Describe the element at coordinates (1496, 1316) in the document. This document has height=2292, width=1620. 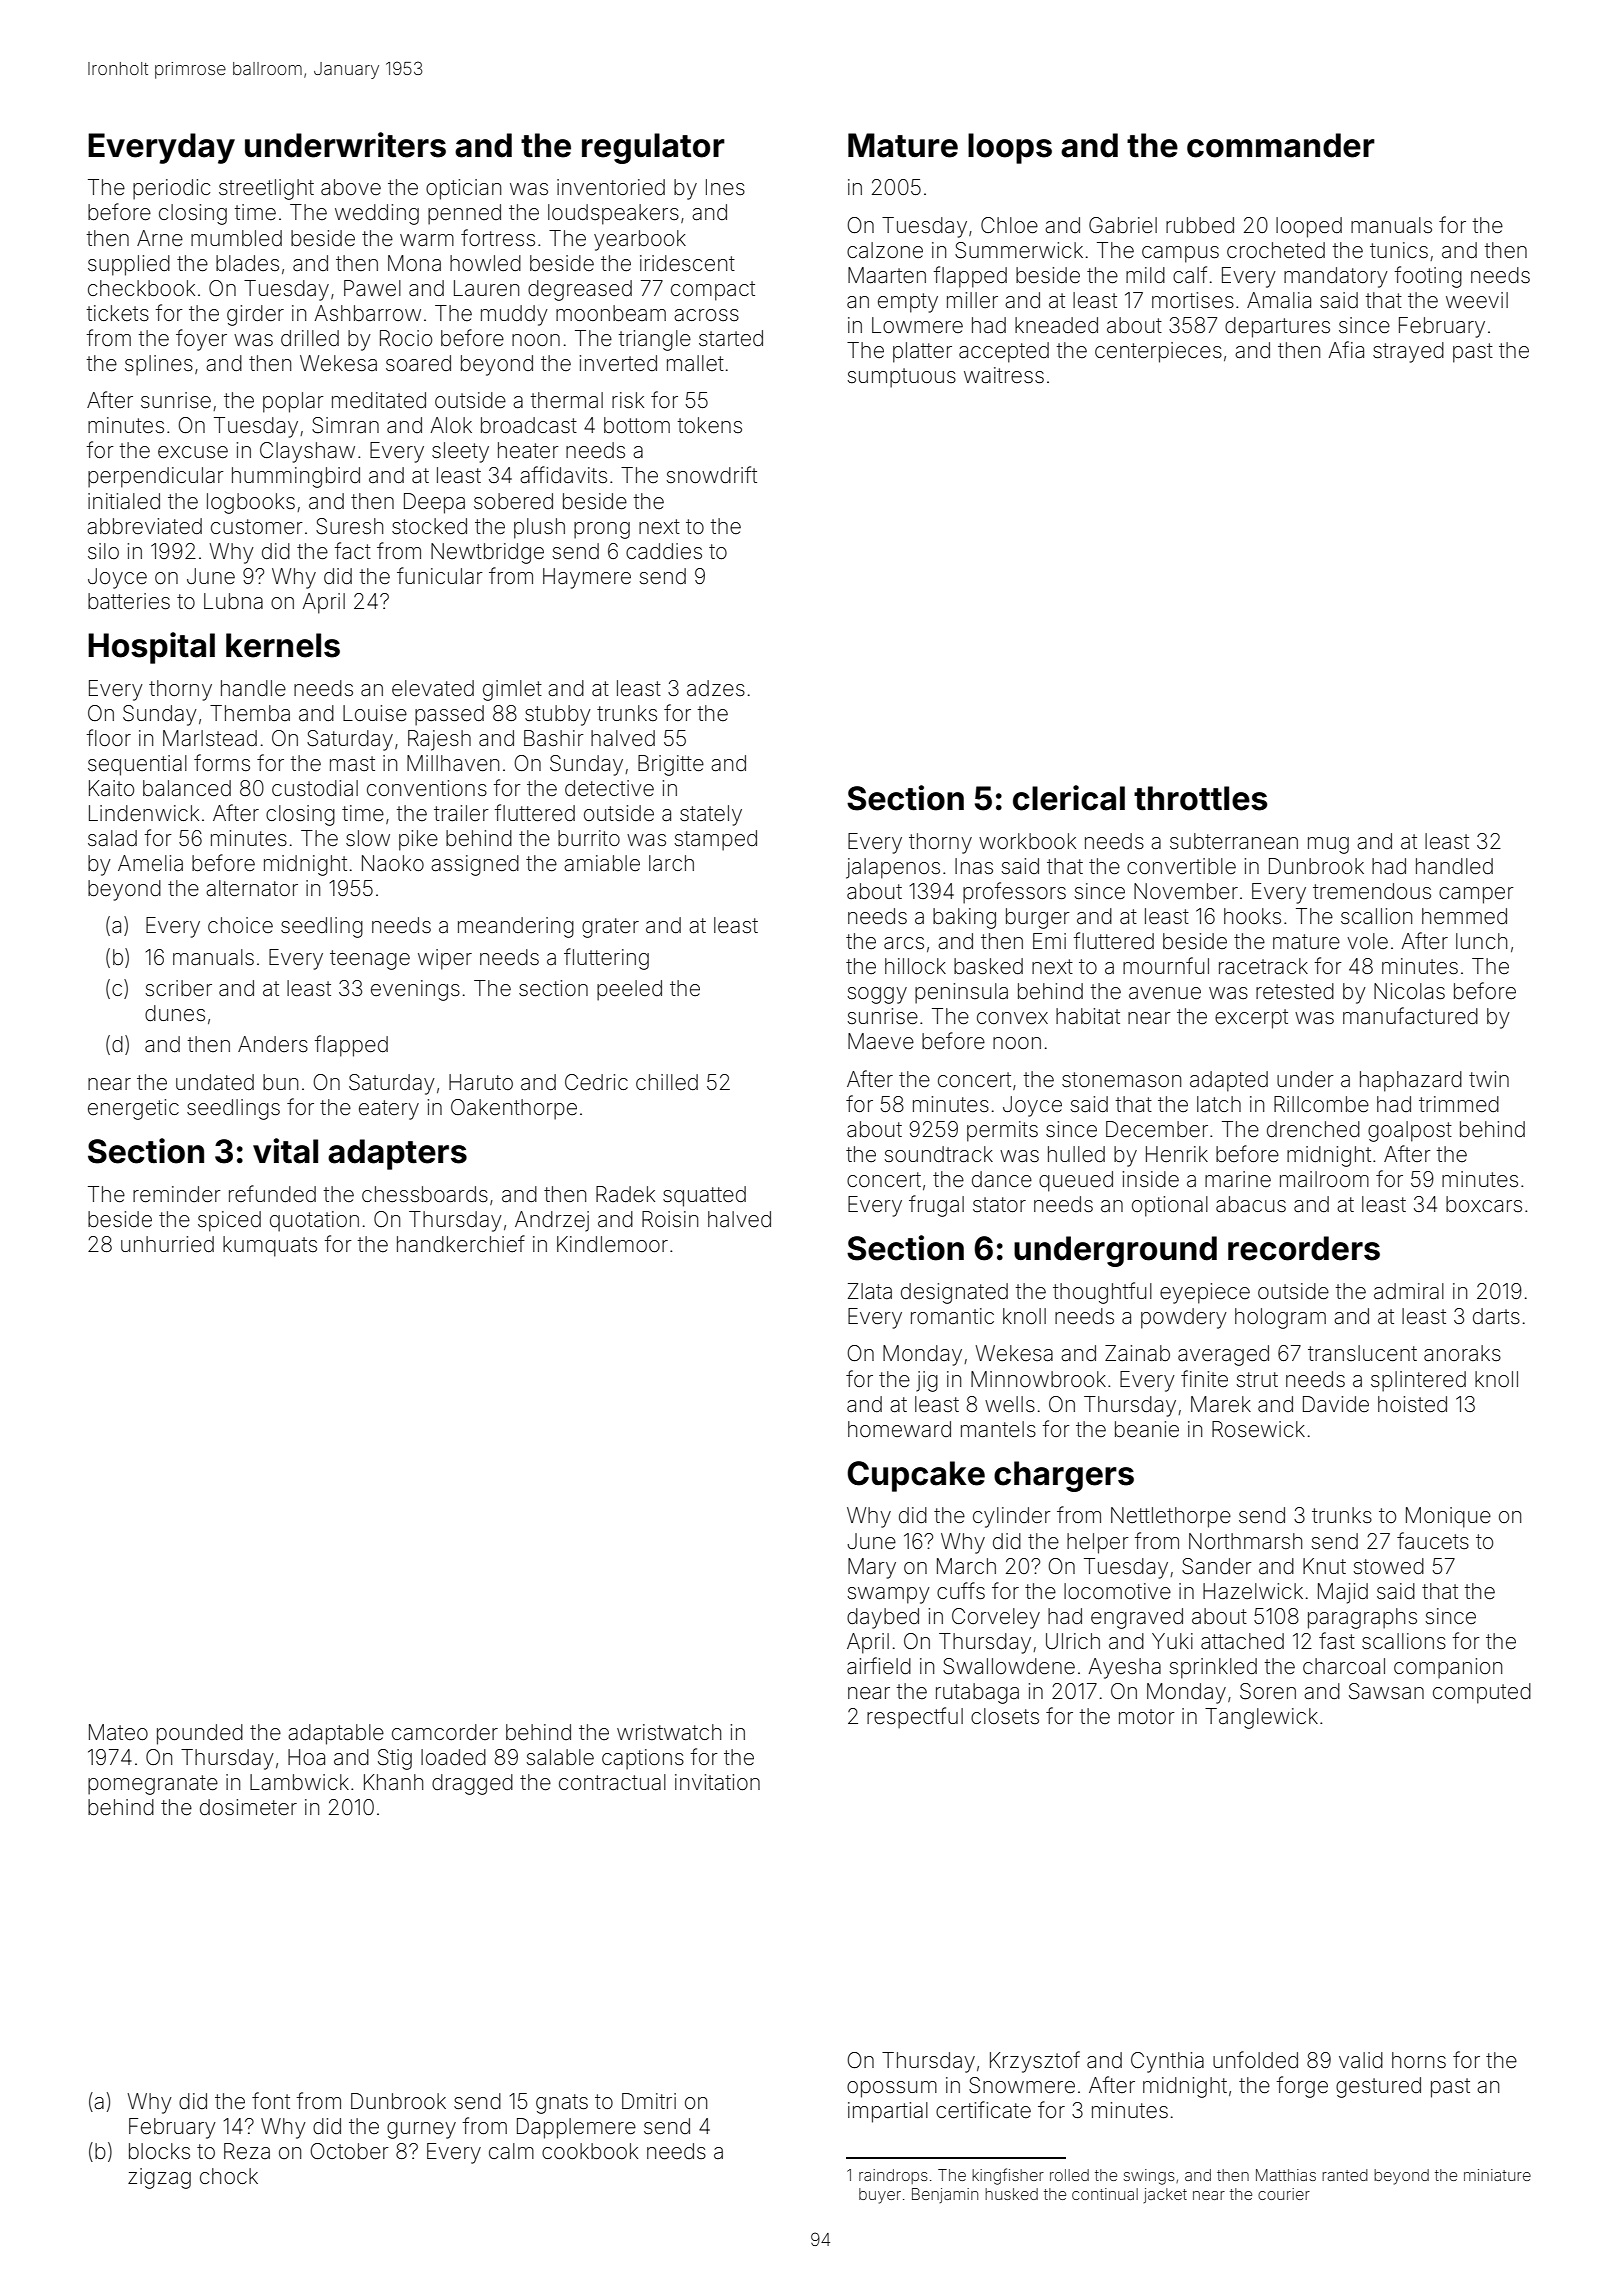
I see `darts` at that location.
